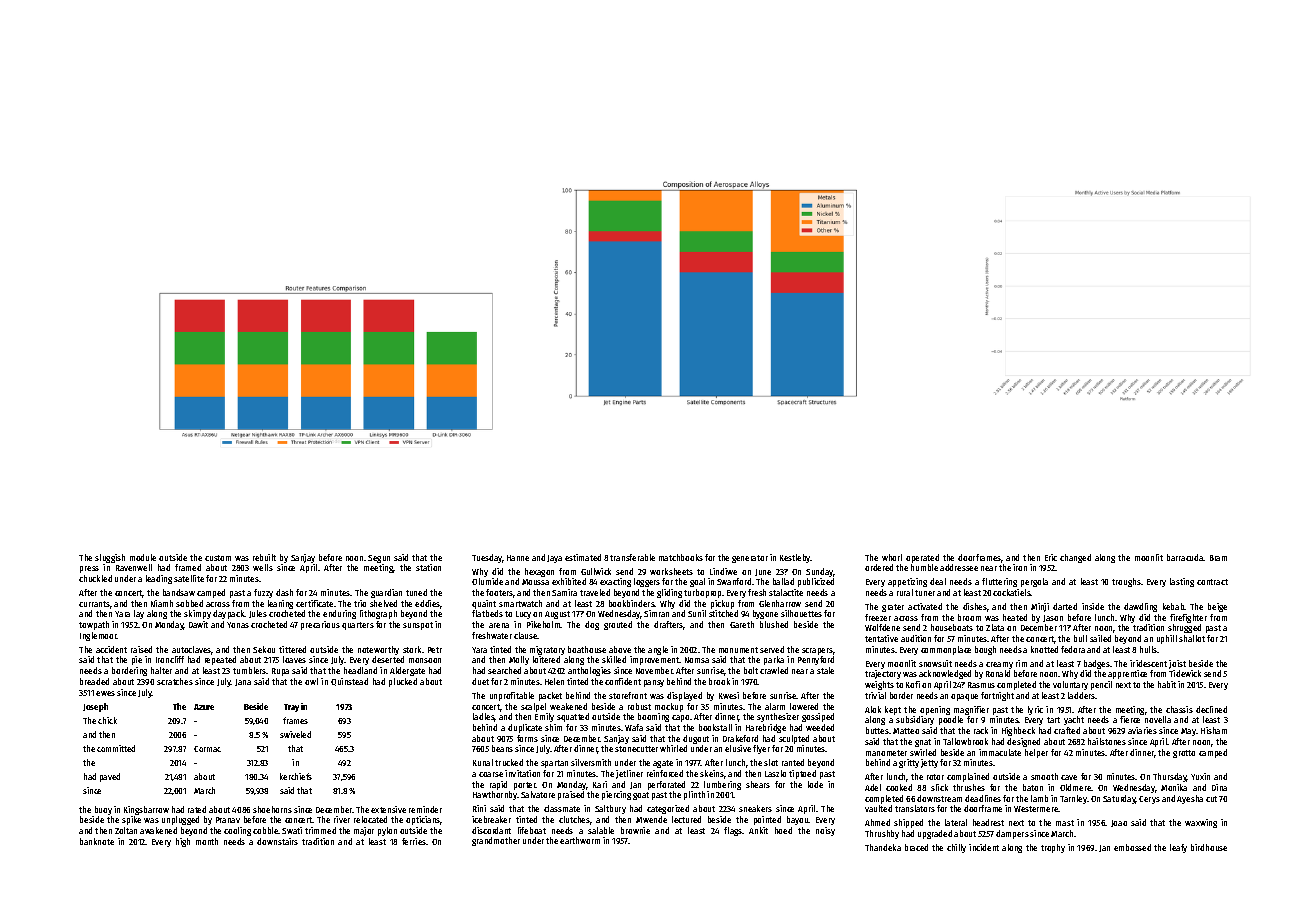 This screenshot has width=1308, height=924. Describe the element at coordinates (387, 831) in the screenshot. I see `pylon` at that location.
